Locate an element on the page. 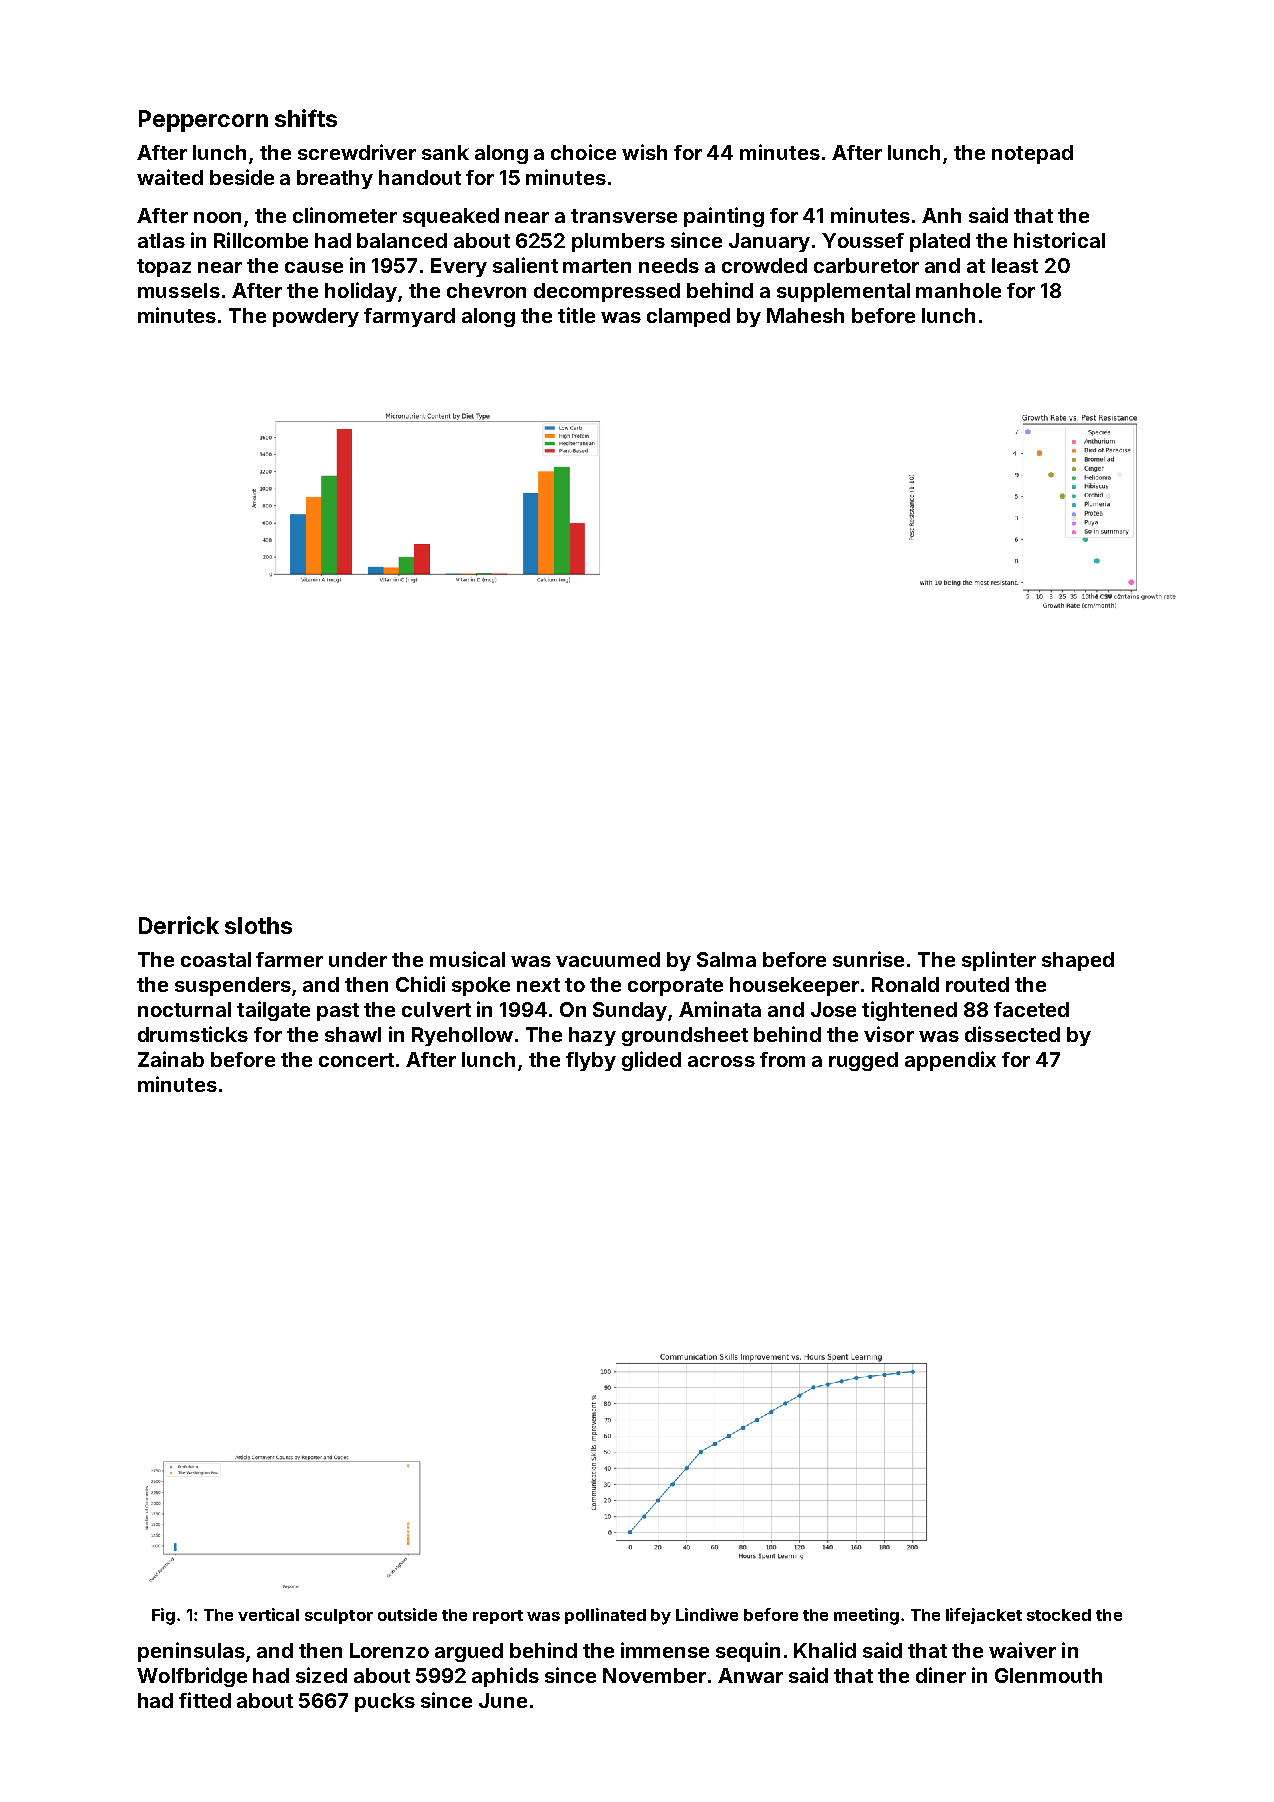 This page has width=1274, height=1802. Derrick is located at coordinates (179, 925).
